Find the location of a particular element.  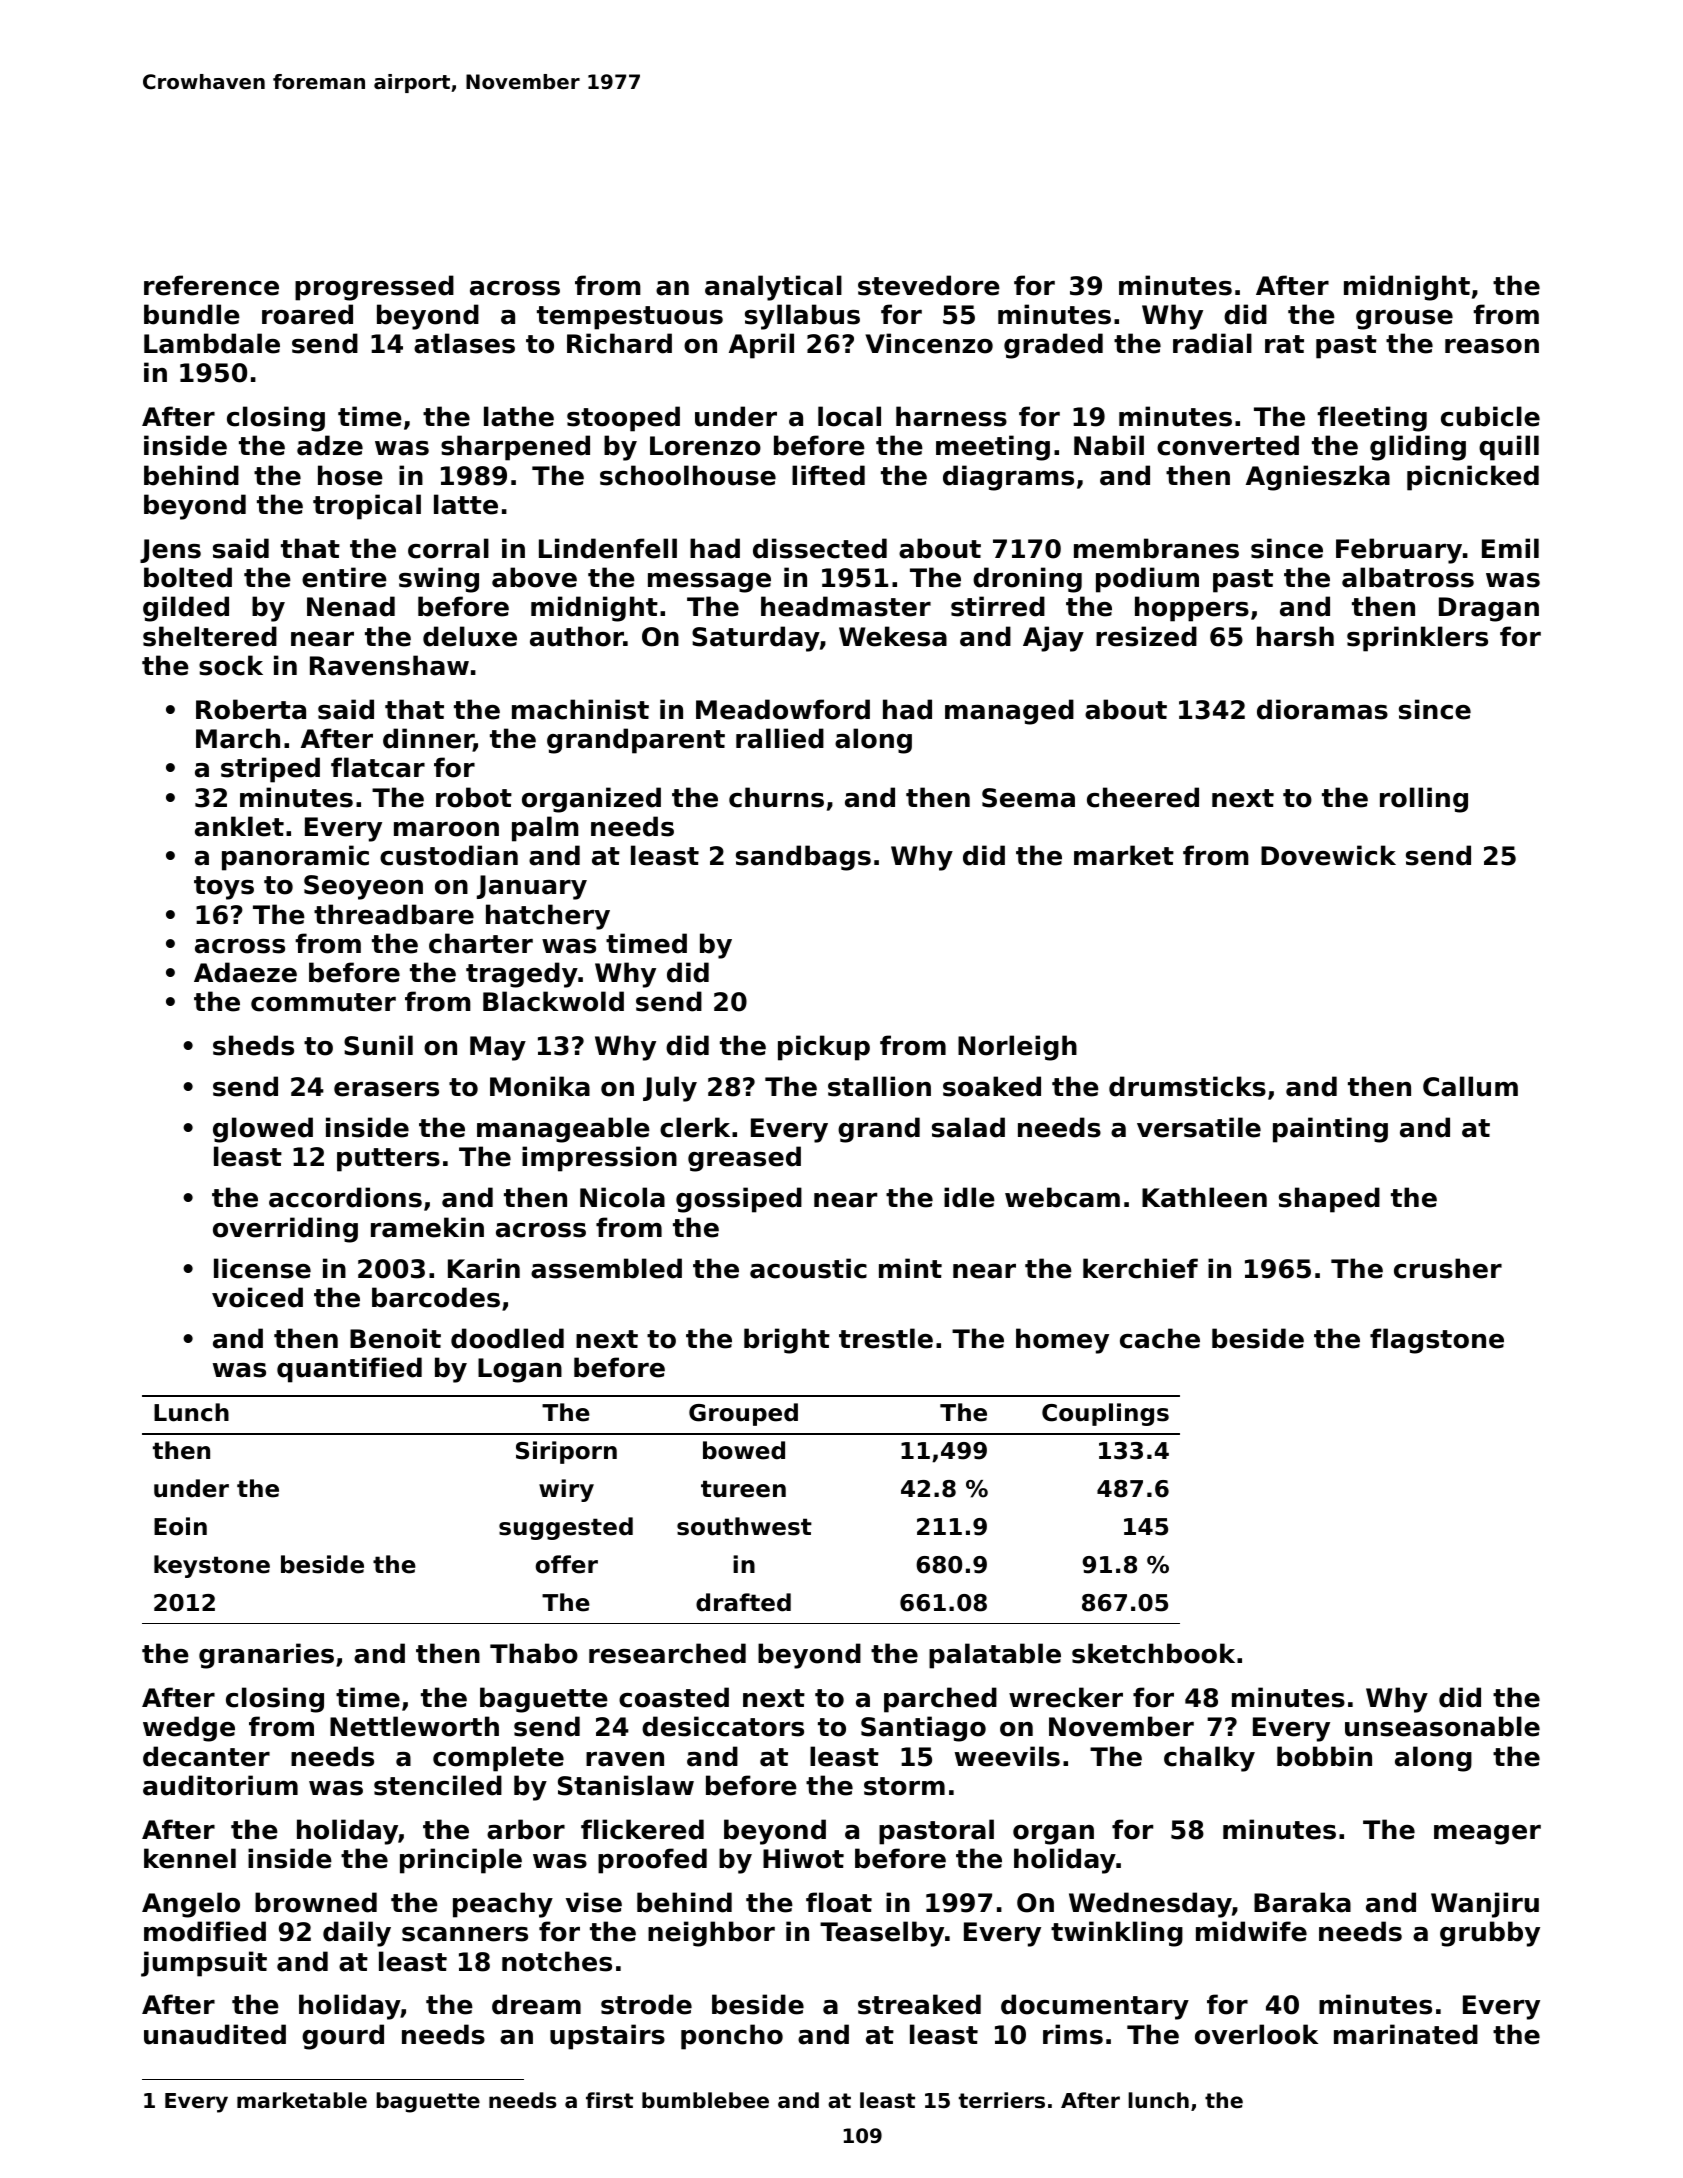

stevedore is located at coordinates (929, 285).
